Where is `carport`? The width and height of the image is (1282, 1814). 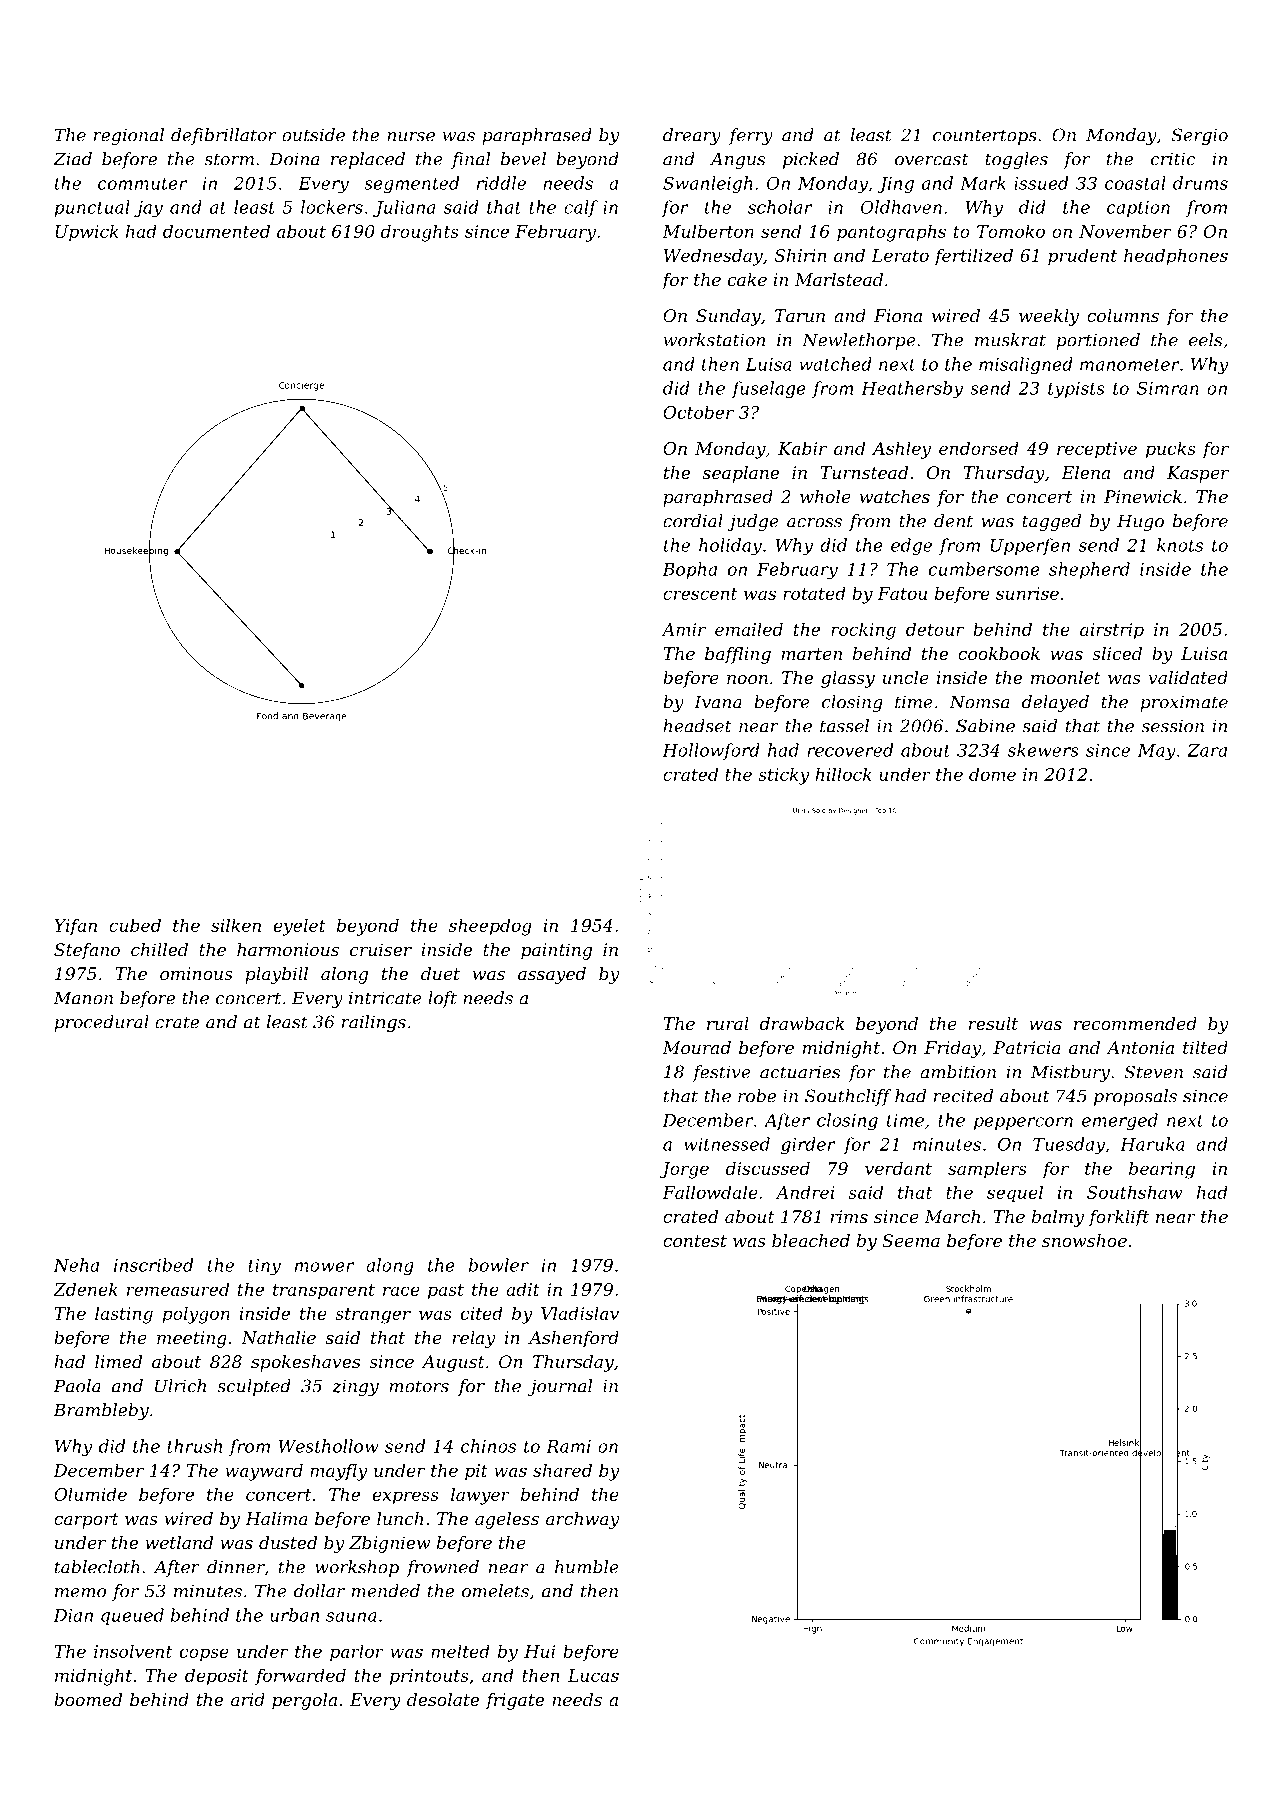
carport is located at coordinates (86, 1521).
